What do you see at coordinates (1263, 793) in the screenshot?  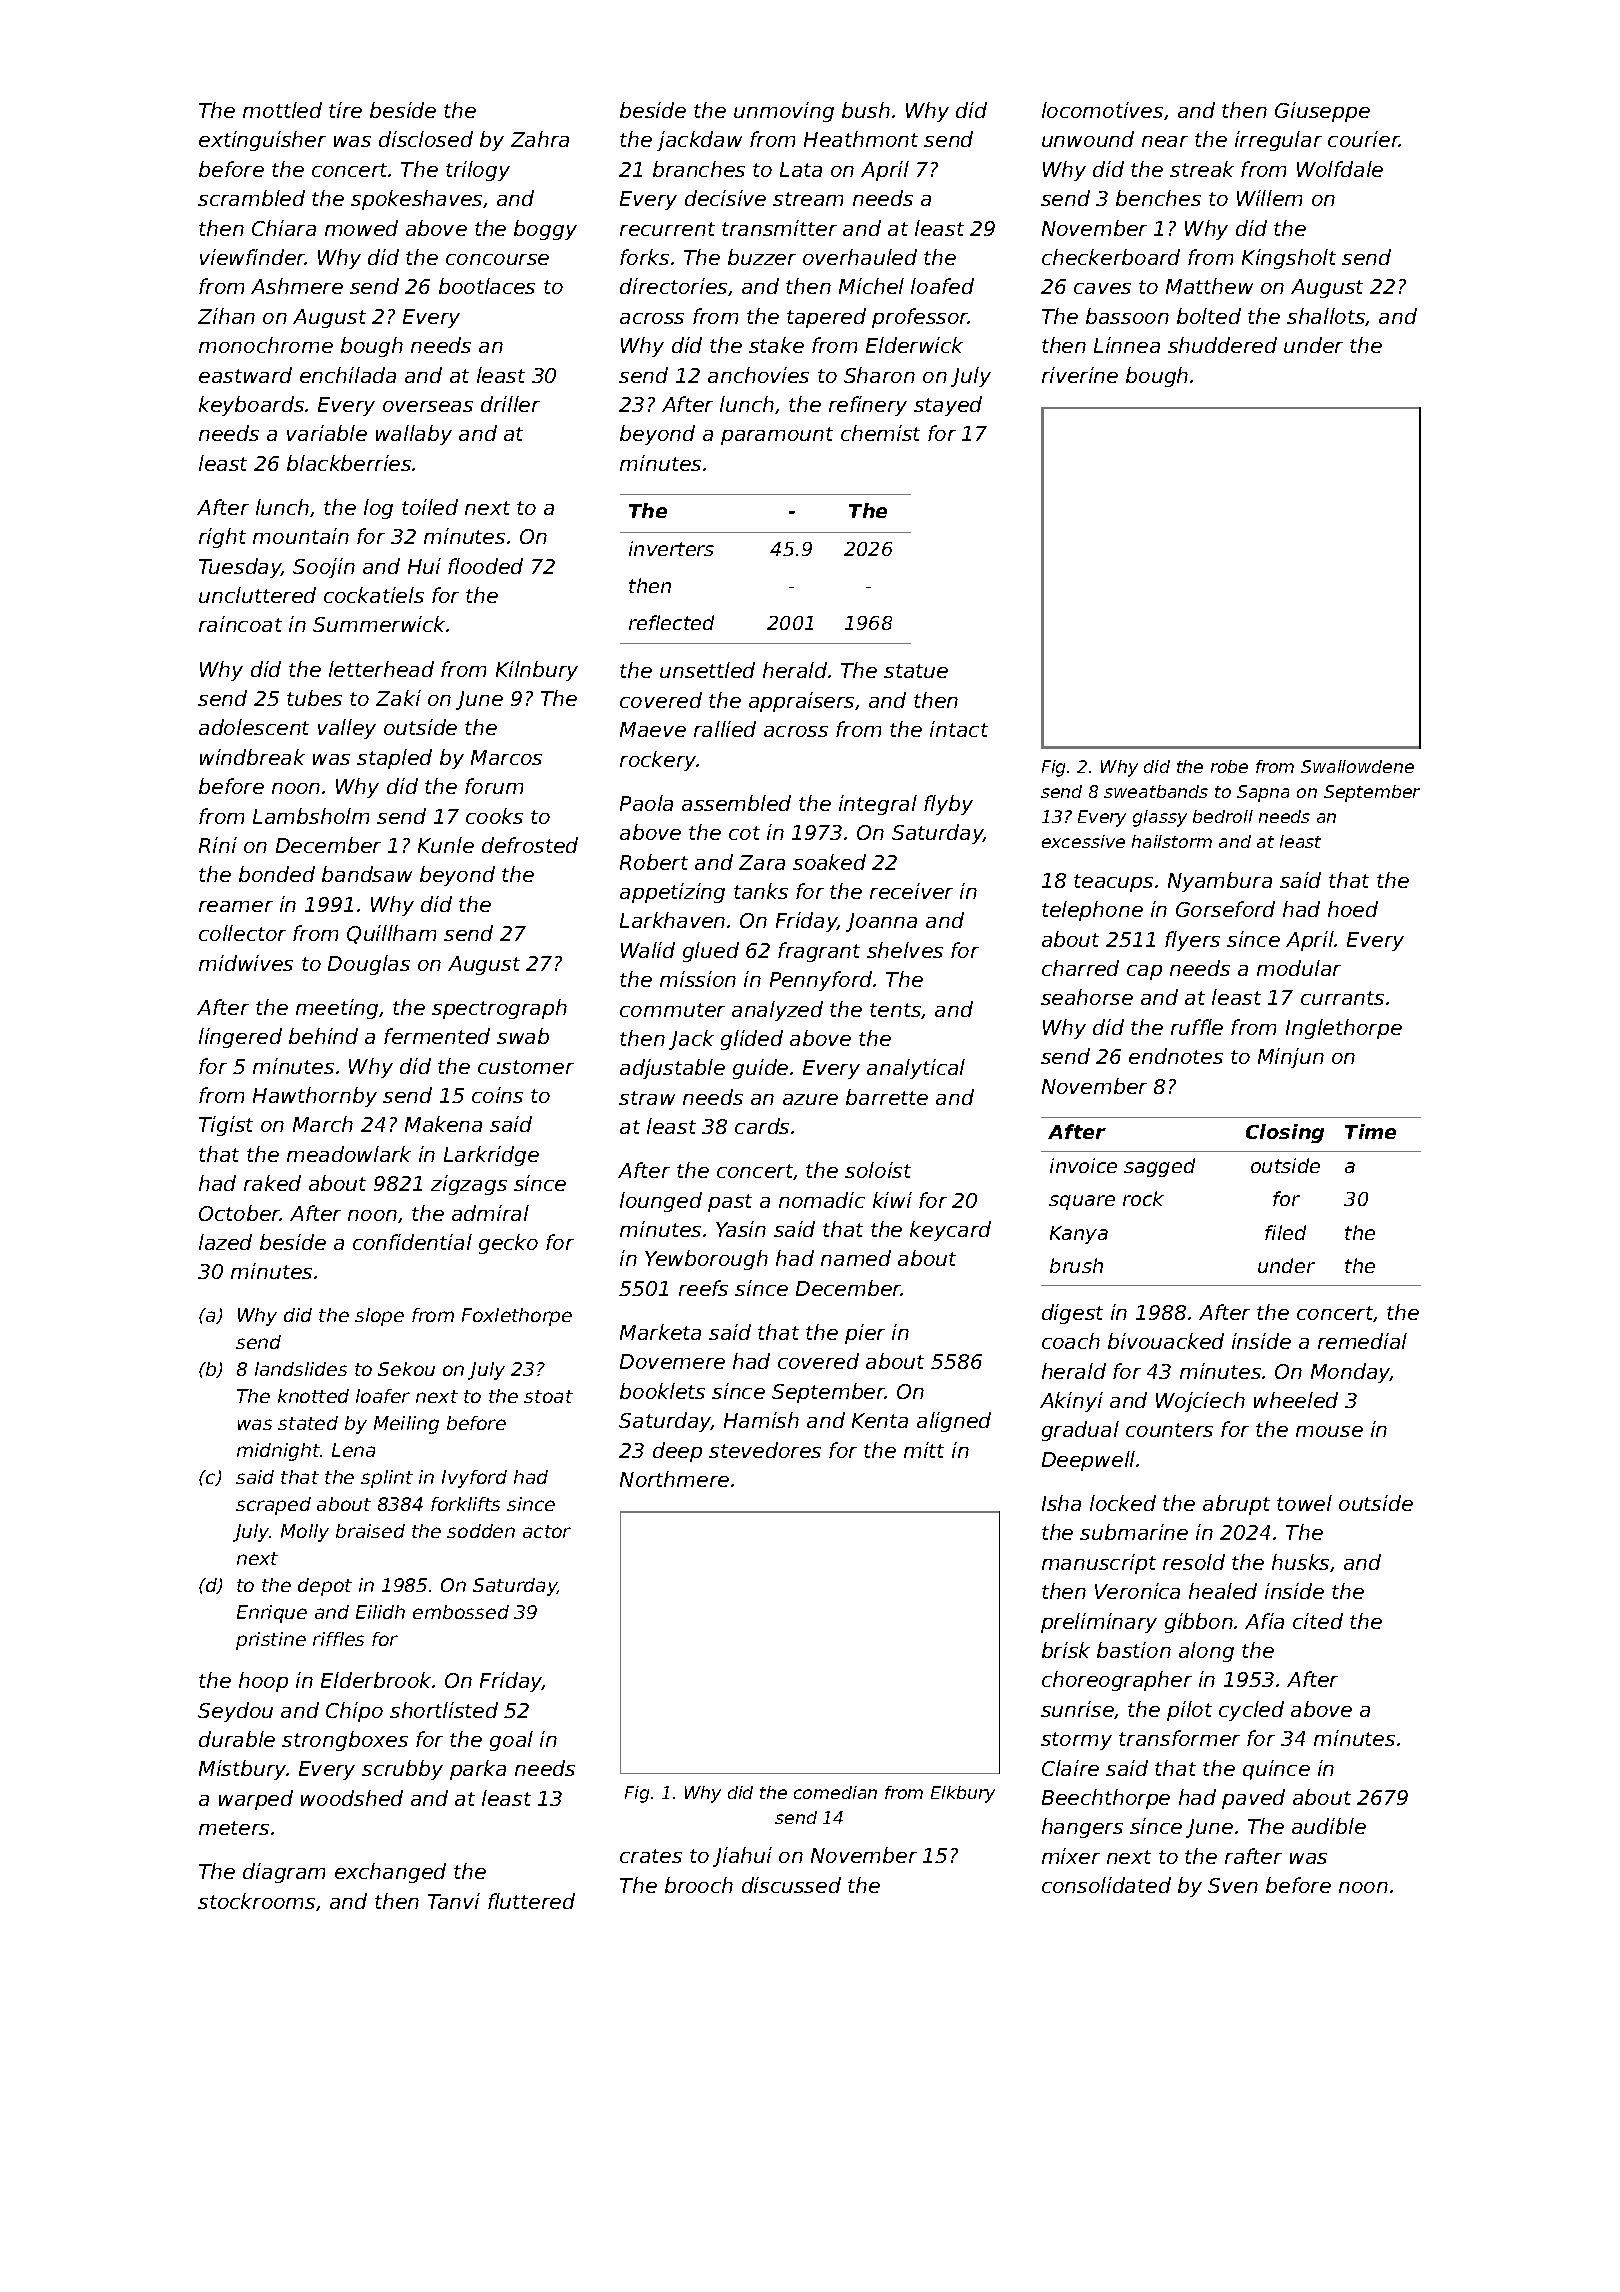 I see `Sapna` at bounding box center [1263, 793].
